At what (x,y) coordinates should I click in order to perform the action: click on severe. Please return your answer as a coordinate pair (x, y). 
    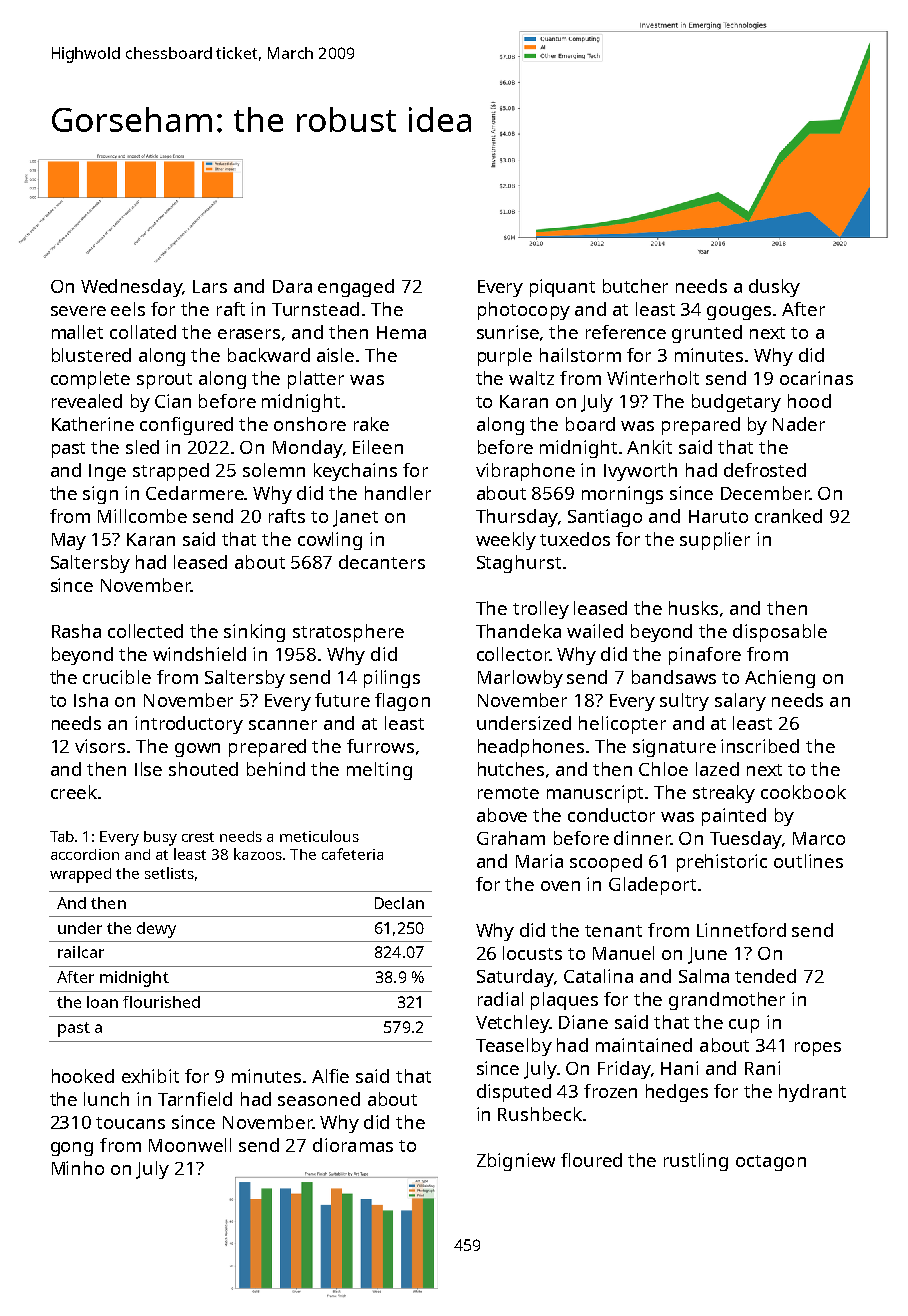
    Looking at the image, I should click on (78, 311).
